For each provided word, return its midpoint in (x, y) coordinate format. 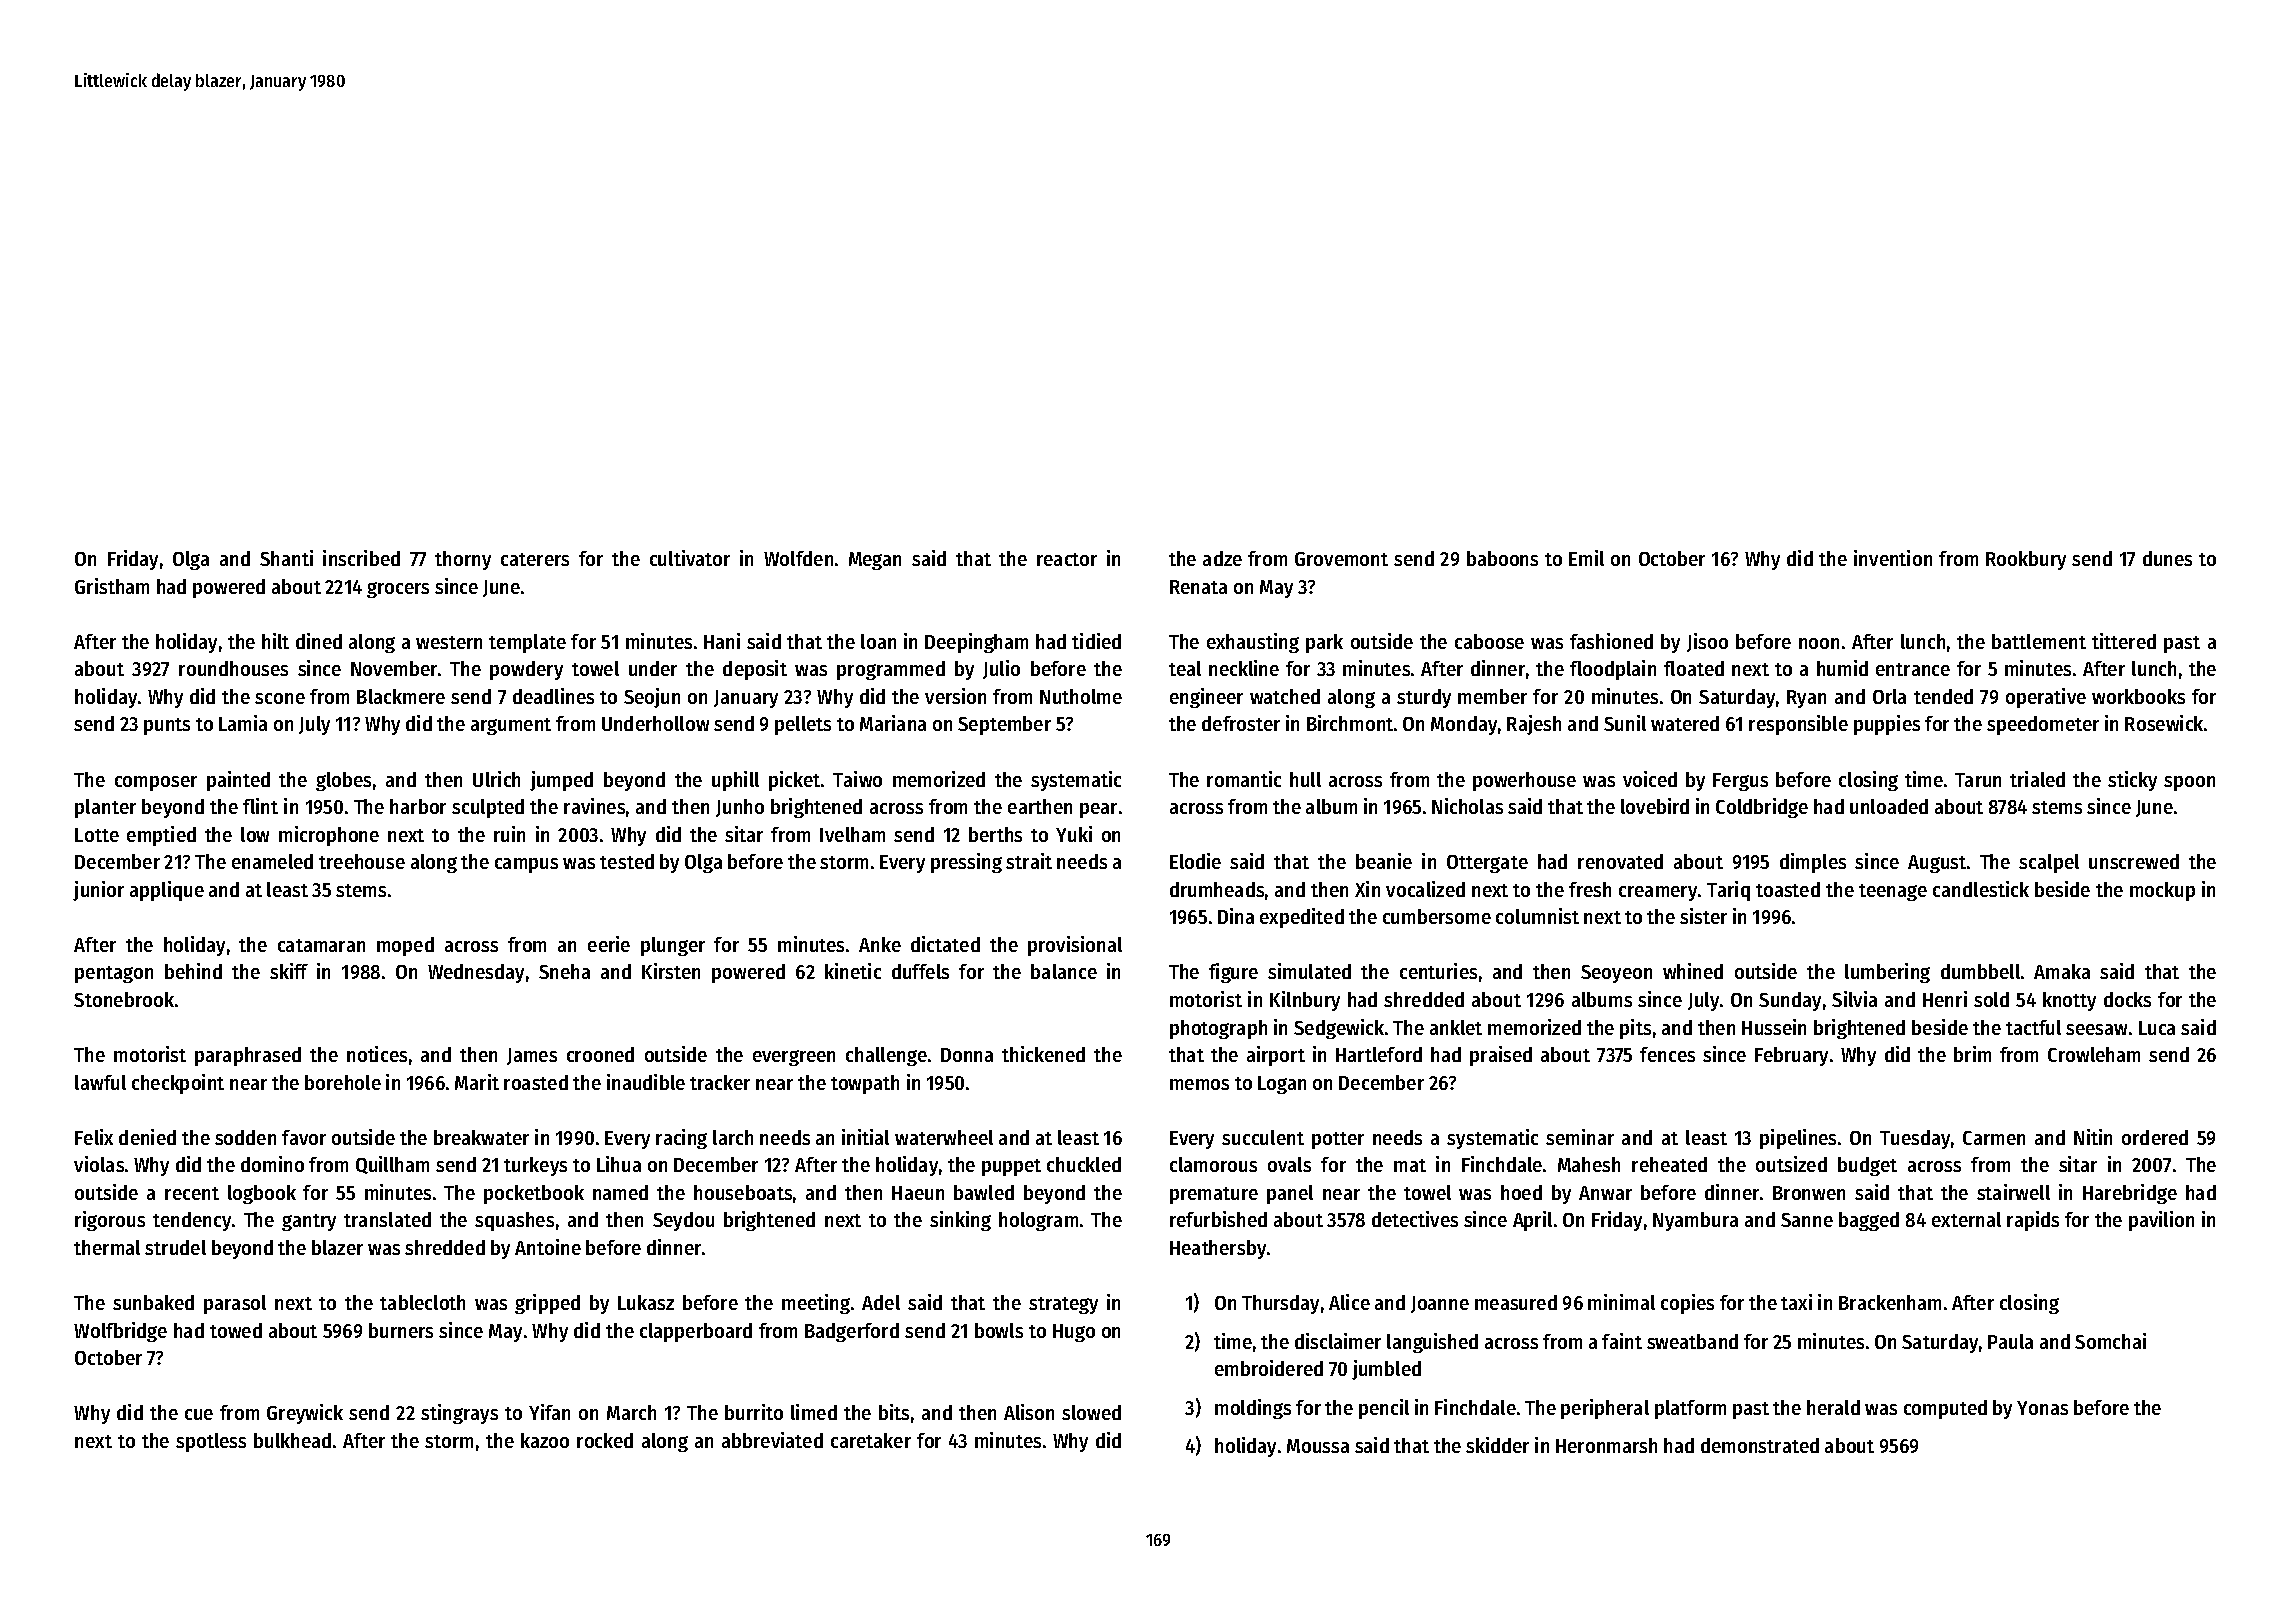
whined (1693, 971)
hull (1305, 779)
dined (319, 641)
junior (98, 891)
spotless (211, 1442)
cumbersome (1437, 916)
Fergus (1740, 782)
